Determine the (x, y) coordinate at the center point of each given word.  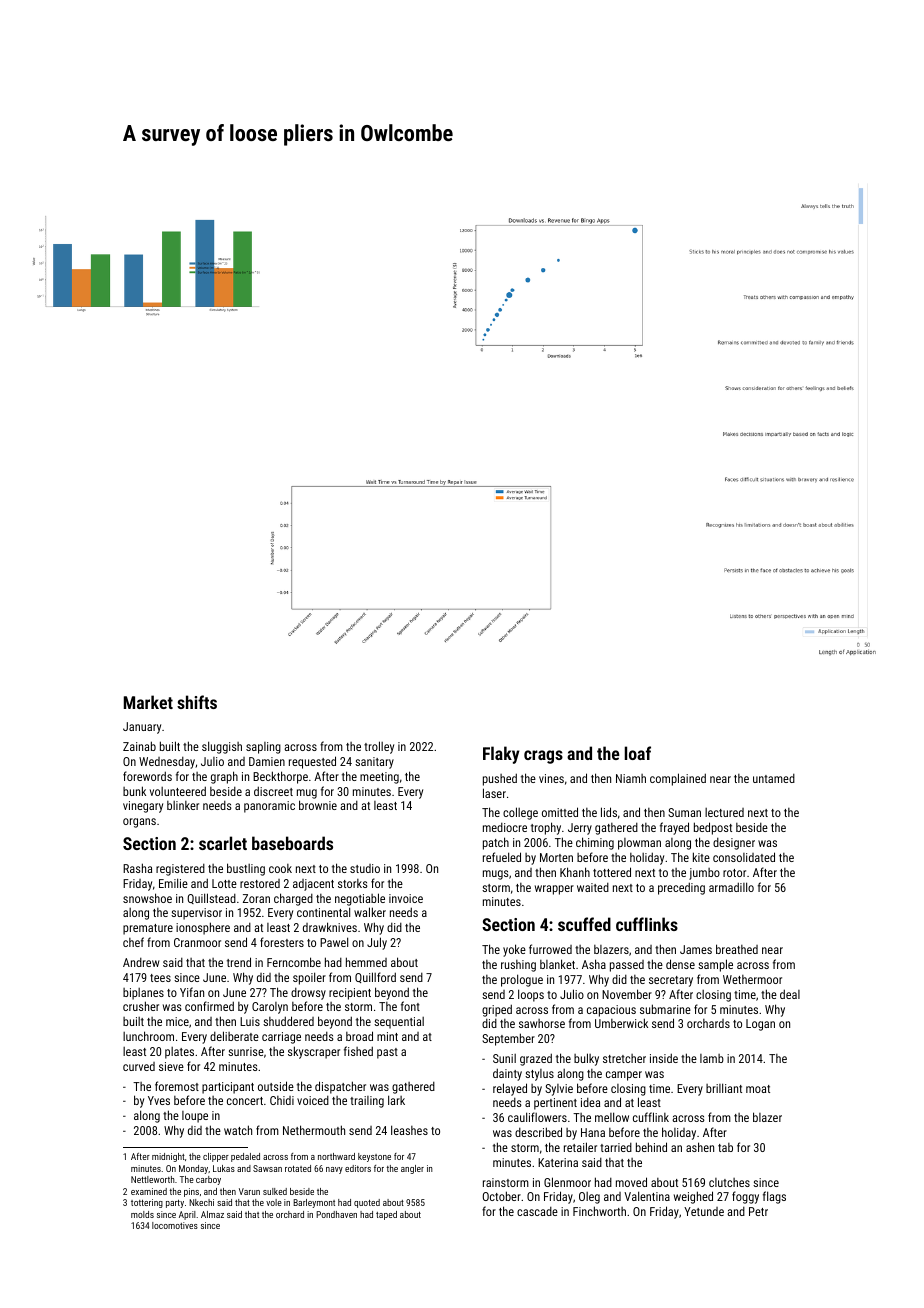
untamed (774, 778)
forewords (147, 776)
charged (293, 899)
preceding (681, 888)
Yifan (192, 992)
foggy (745, 1197)
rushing (518, 966)
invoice (406, 898)
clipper (216, 1157)
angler (412, 1169)
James (696, 949)
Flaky (501, 755)
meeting (379, 778)
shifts (197, 702)
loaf (638, 753)
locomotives (175, 1225)
